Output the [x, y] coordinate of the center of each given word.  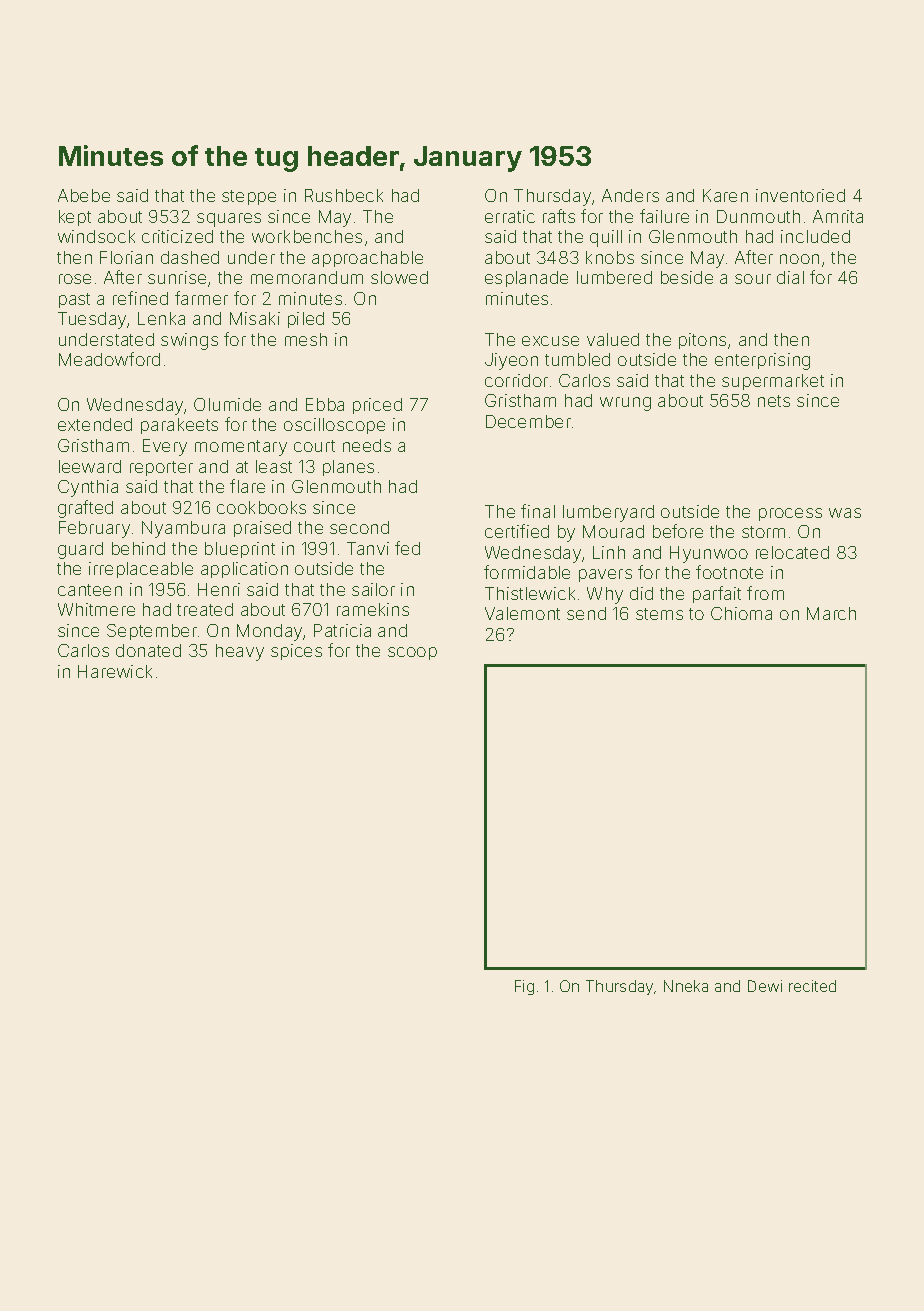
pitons [702, 341]
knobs [610, 257]
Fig [524, 987]
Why [605, 595]
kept [75, 218]
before [678, 531]
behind [138, 548]
